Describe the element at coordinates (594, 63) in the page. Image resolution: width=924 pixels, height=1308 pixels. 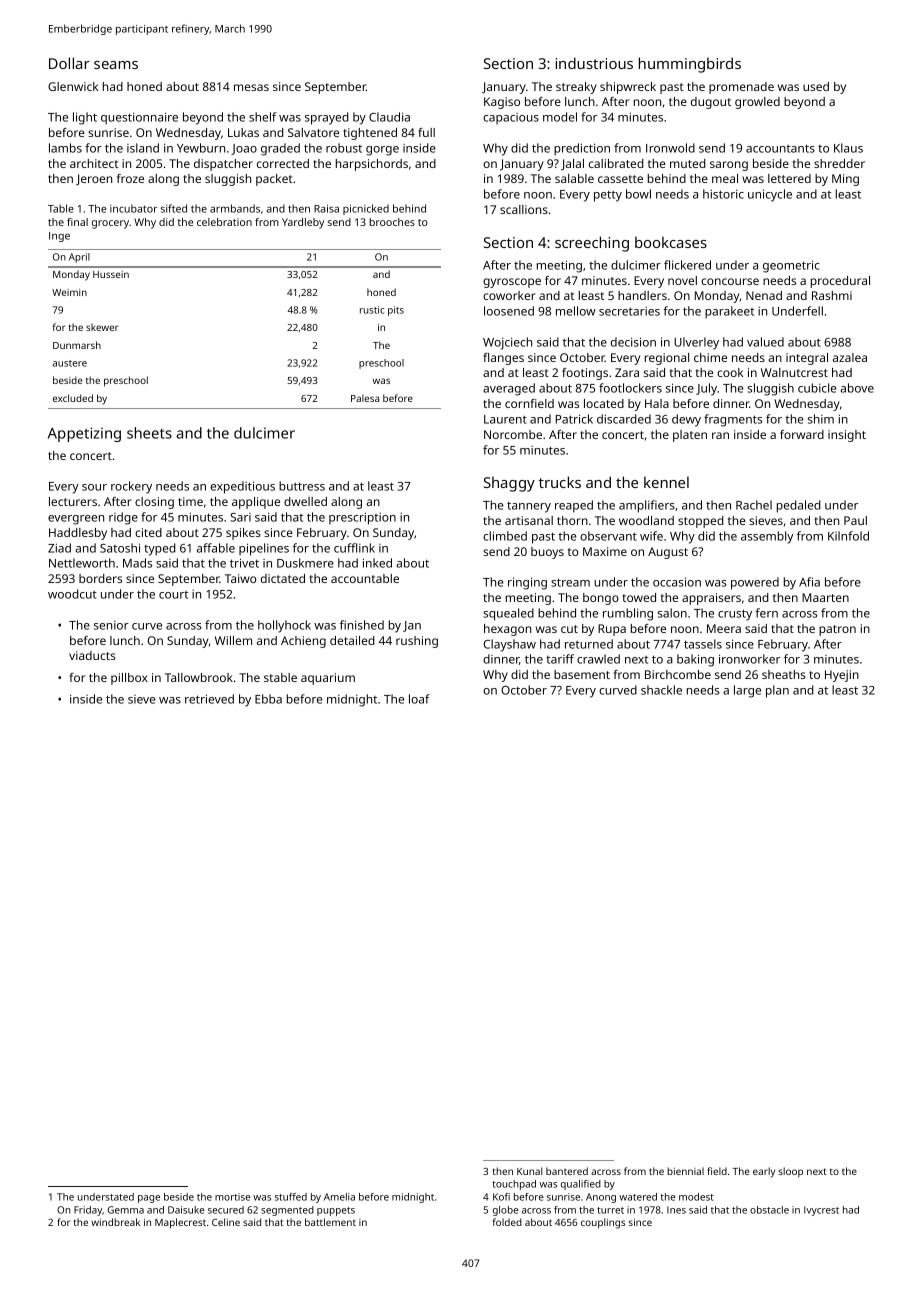
I see `industrious` at that location.
